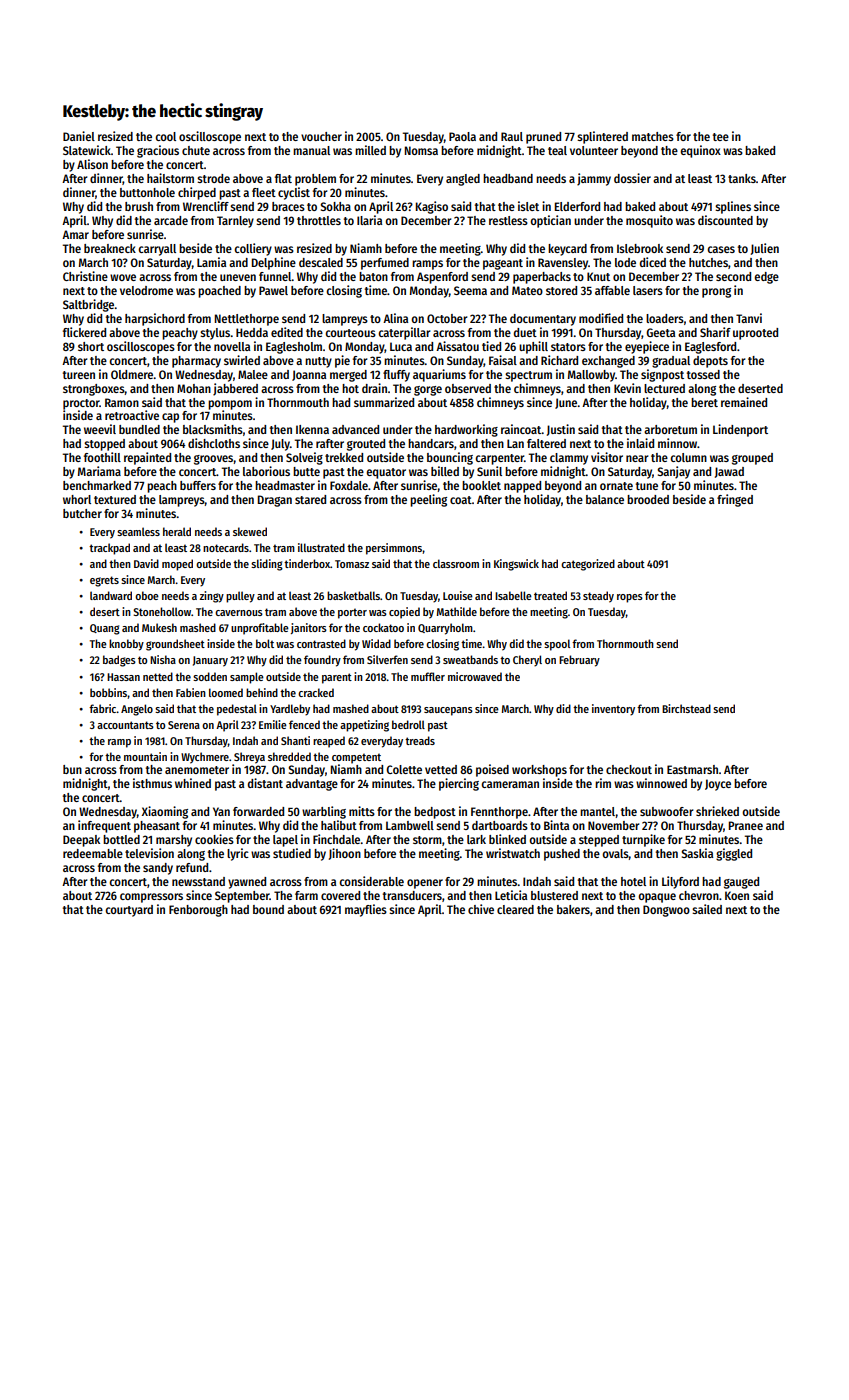 This page has width=849, height=1400. Describe the element at coordinates (428, 500) in the page. I see `peeling` at that location.
